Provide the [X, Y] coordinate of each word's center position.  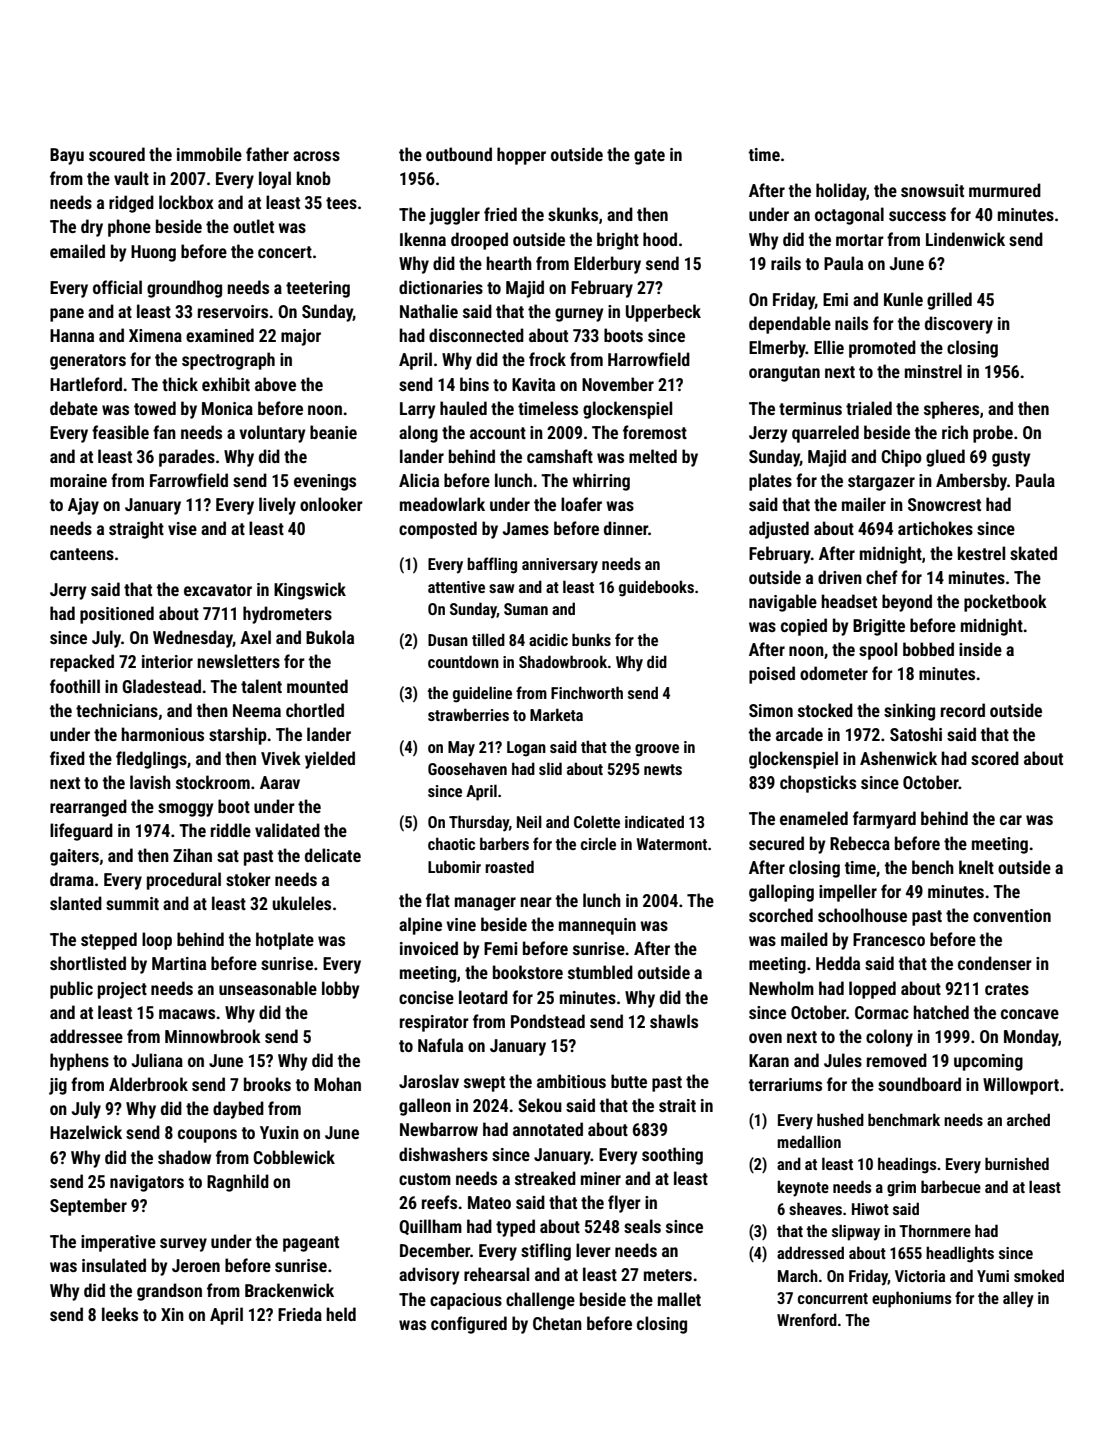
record [963, 710]
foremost [655, 432]
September [88, 1207]
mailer [864, 504]
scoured [117, 154]
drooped [479, 241]
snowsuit [932, 190]
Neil [529, 821]
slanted [76, 903]
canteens [82, 554]
